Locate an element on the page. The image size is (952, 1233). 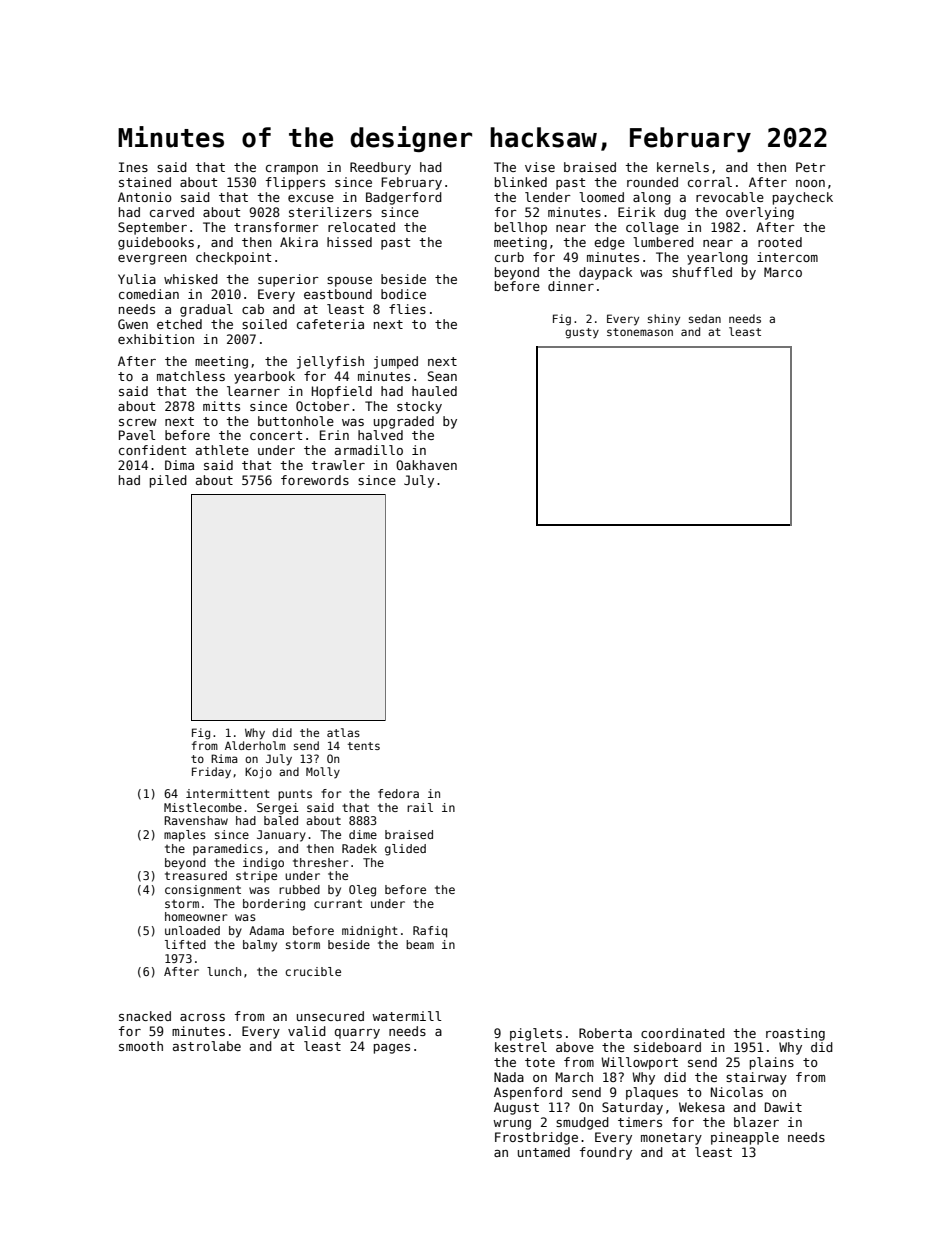
foundry is located at coordinates (606, 1153).
